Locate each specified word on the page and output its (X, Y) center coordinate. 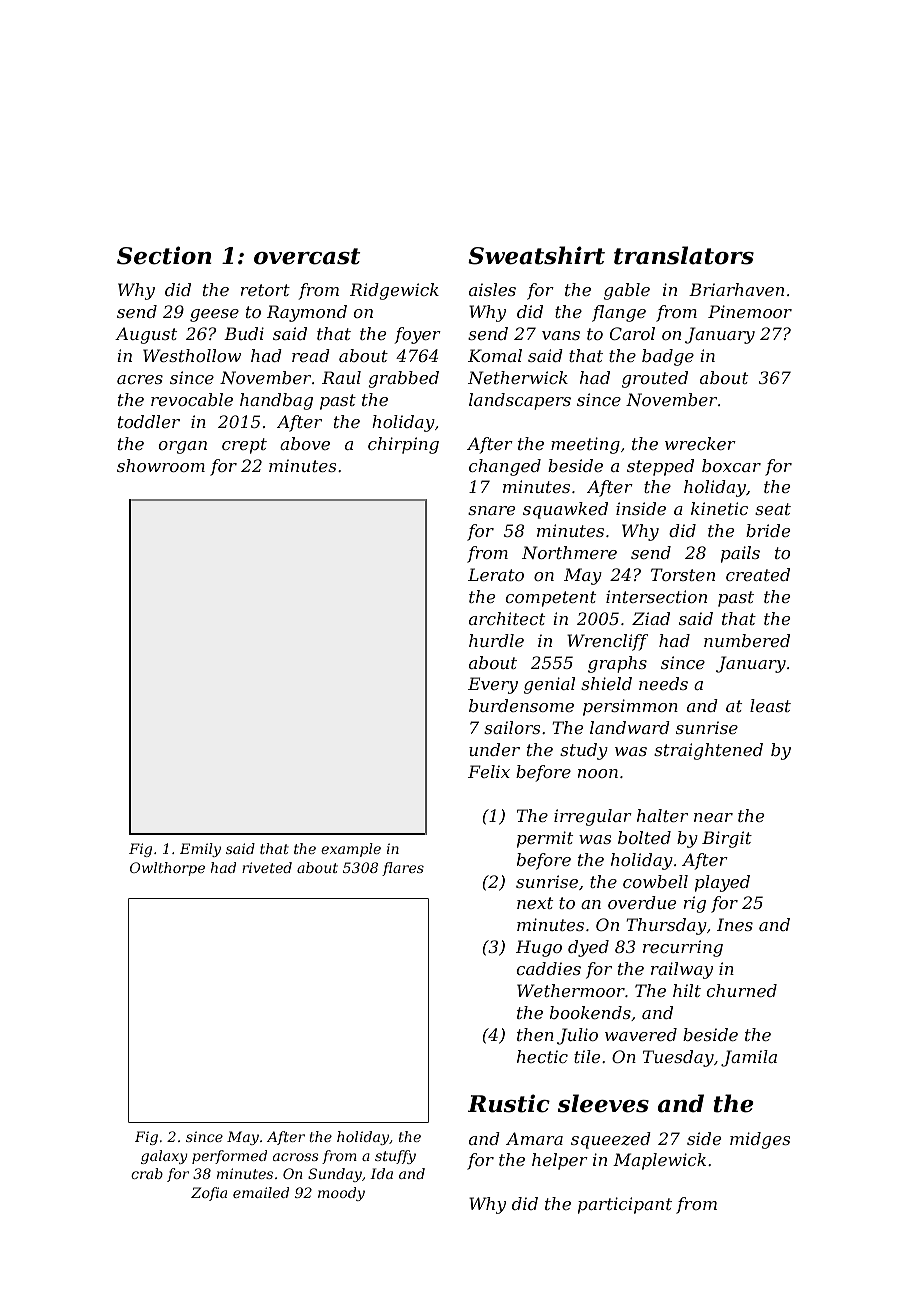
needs (663, 683)
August (146, 335)
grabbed (403, 379)
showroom (161, 465)
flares (403, 869)
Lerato (496, 574)
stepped (660, 467)
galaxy (164, 1157)
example (351, 850)
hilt (687, 990)
